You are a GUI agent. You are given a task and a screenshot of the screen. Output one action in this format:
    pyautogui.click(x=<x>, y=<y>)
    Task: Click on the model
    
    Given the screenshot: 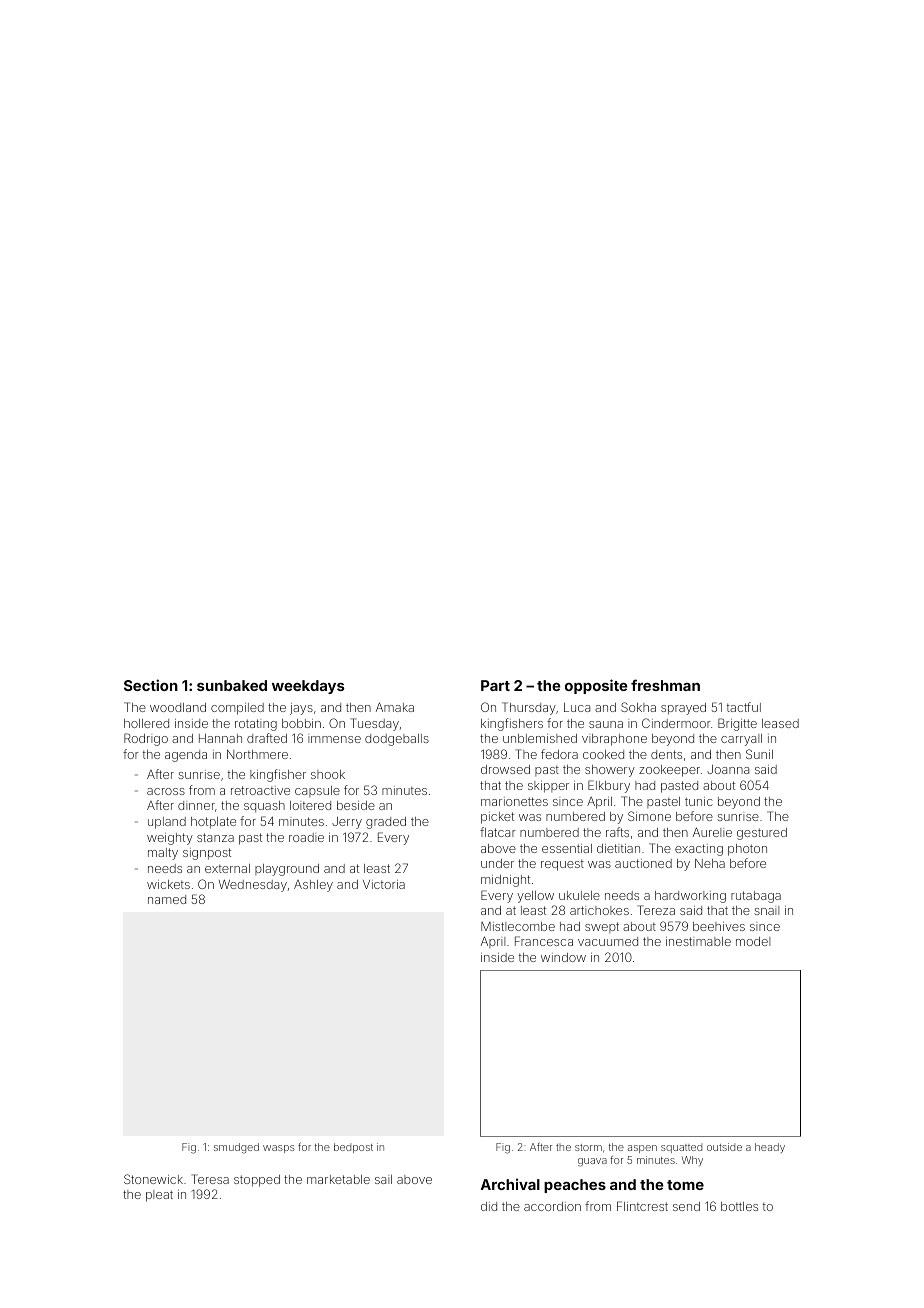 What is the action you would take?
    pyautogui.click(x=753, y=941)
